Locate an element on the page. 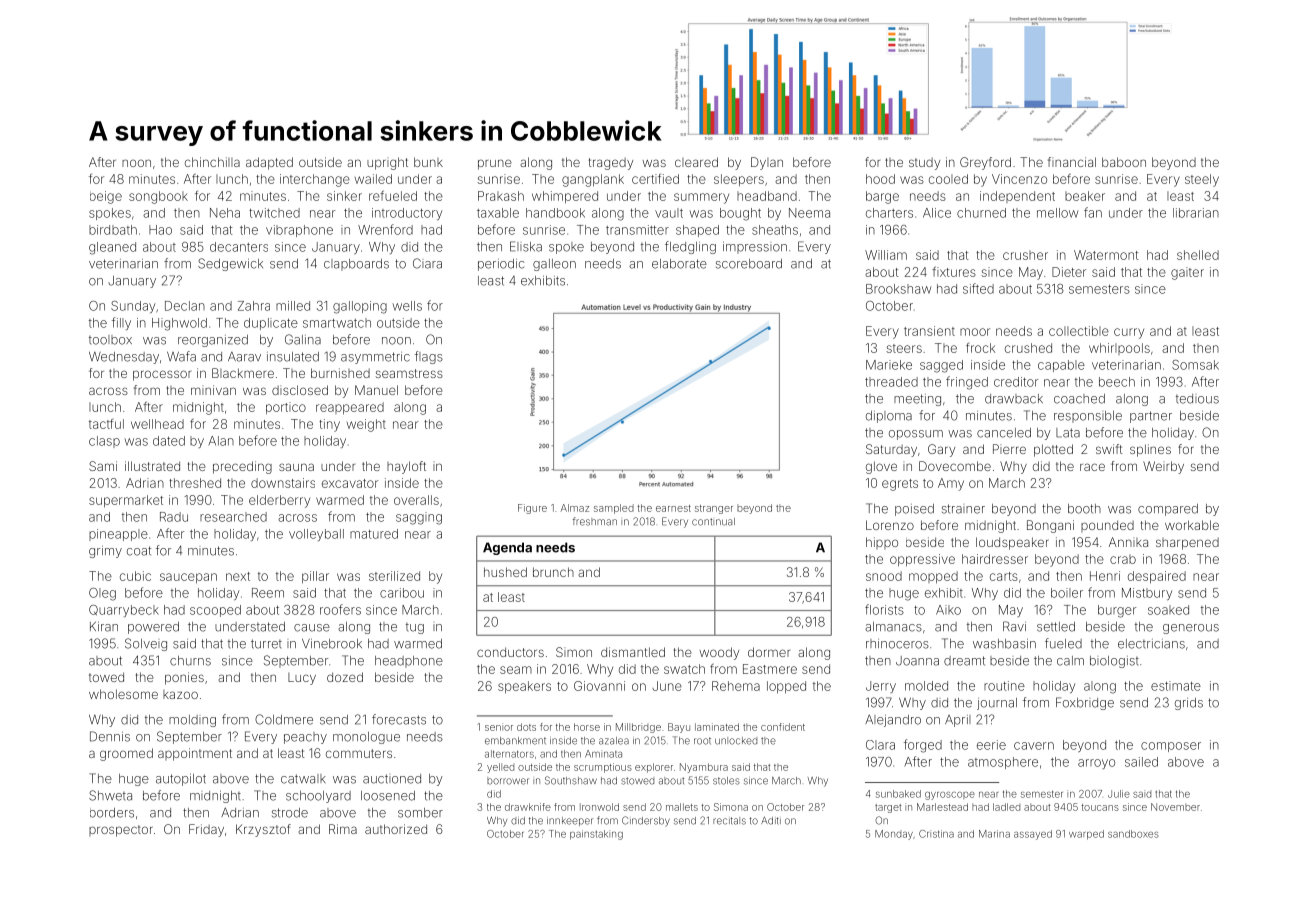 This image has width=1308, height=924. prospector is located at coordinates (121, 831).
